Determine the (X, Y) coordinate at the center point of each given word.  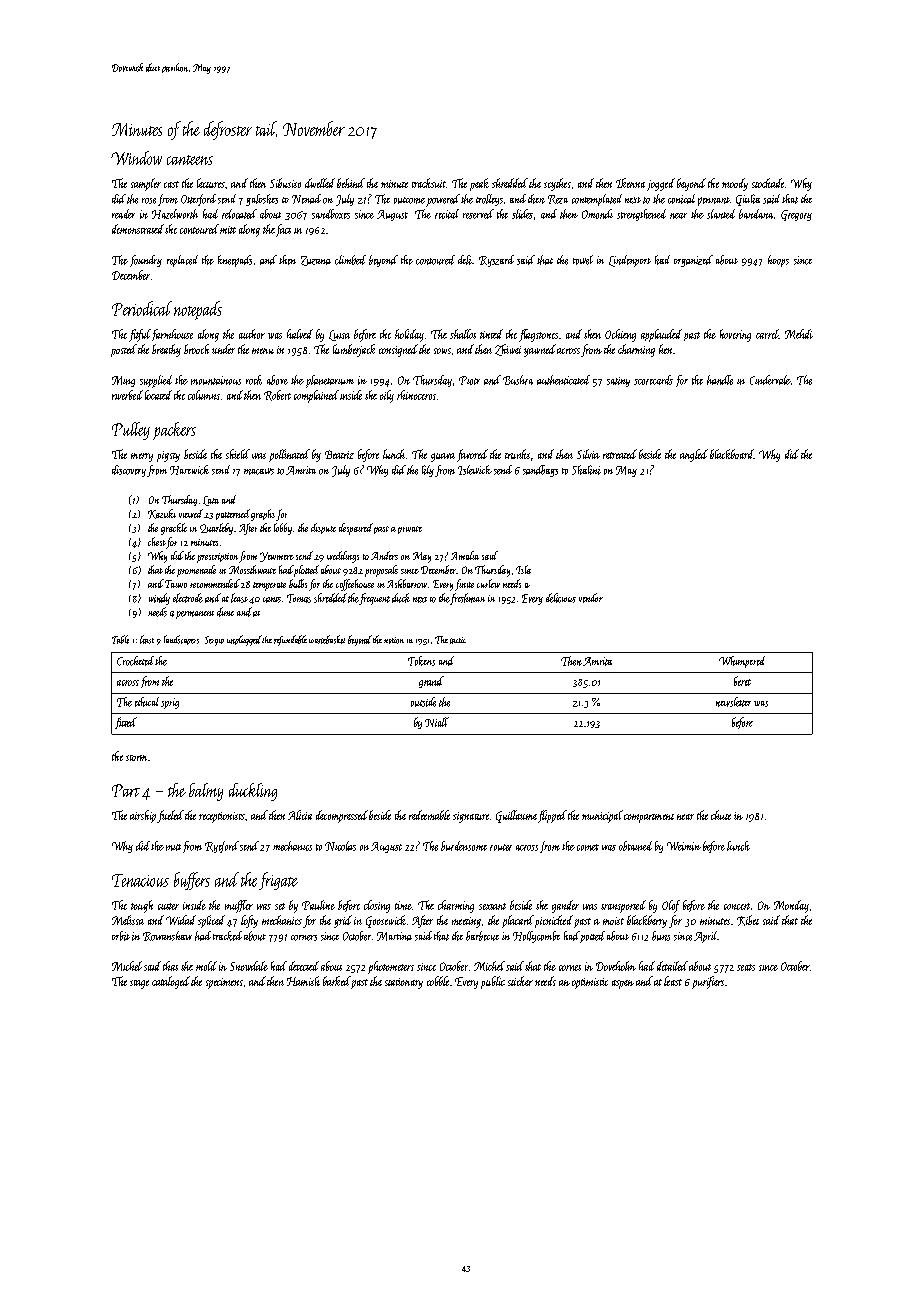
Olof (671, 906)
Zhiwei (508, 350)
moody (735, 184)
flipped (552, 816)
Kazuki (162, 514)
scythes (557, 184)
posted (124, 350)
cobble (438, 981)
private (410, 530)
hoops (778, 261)
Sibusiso (285, 183)
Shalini (586, 470)
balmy (206, 792)
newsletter (733, 702)
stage (139, 984)
